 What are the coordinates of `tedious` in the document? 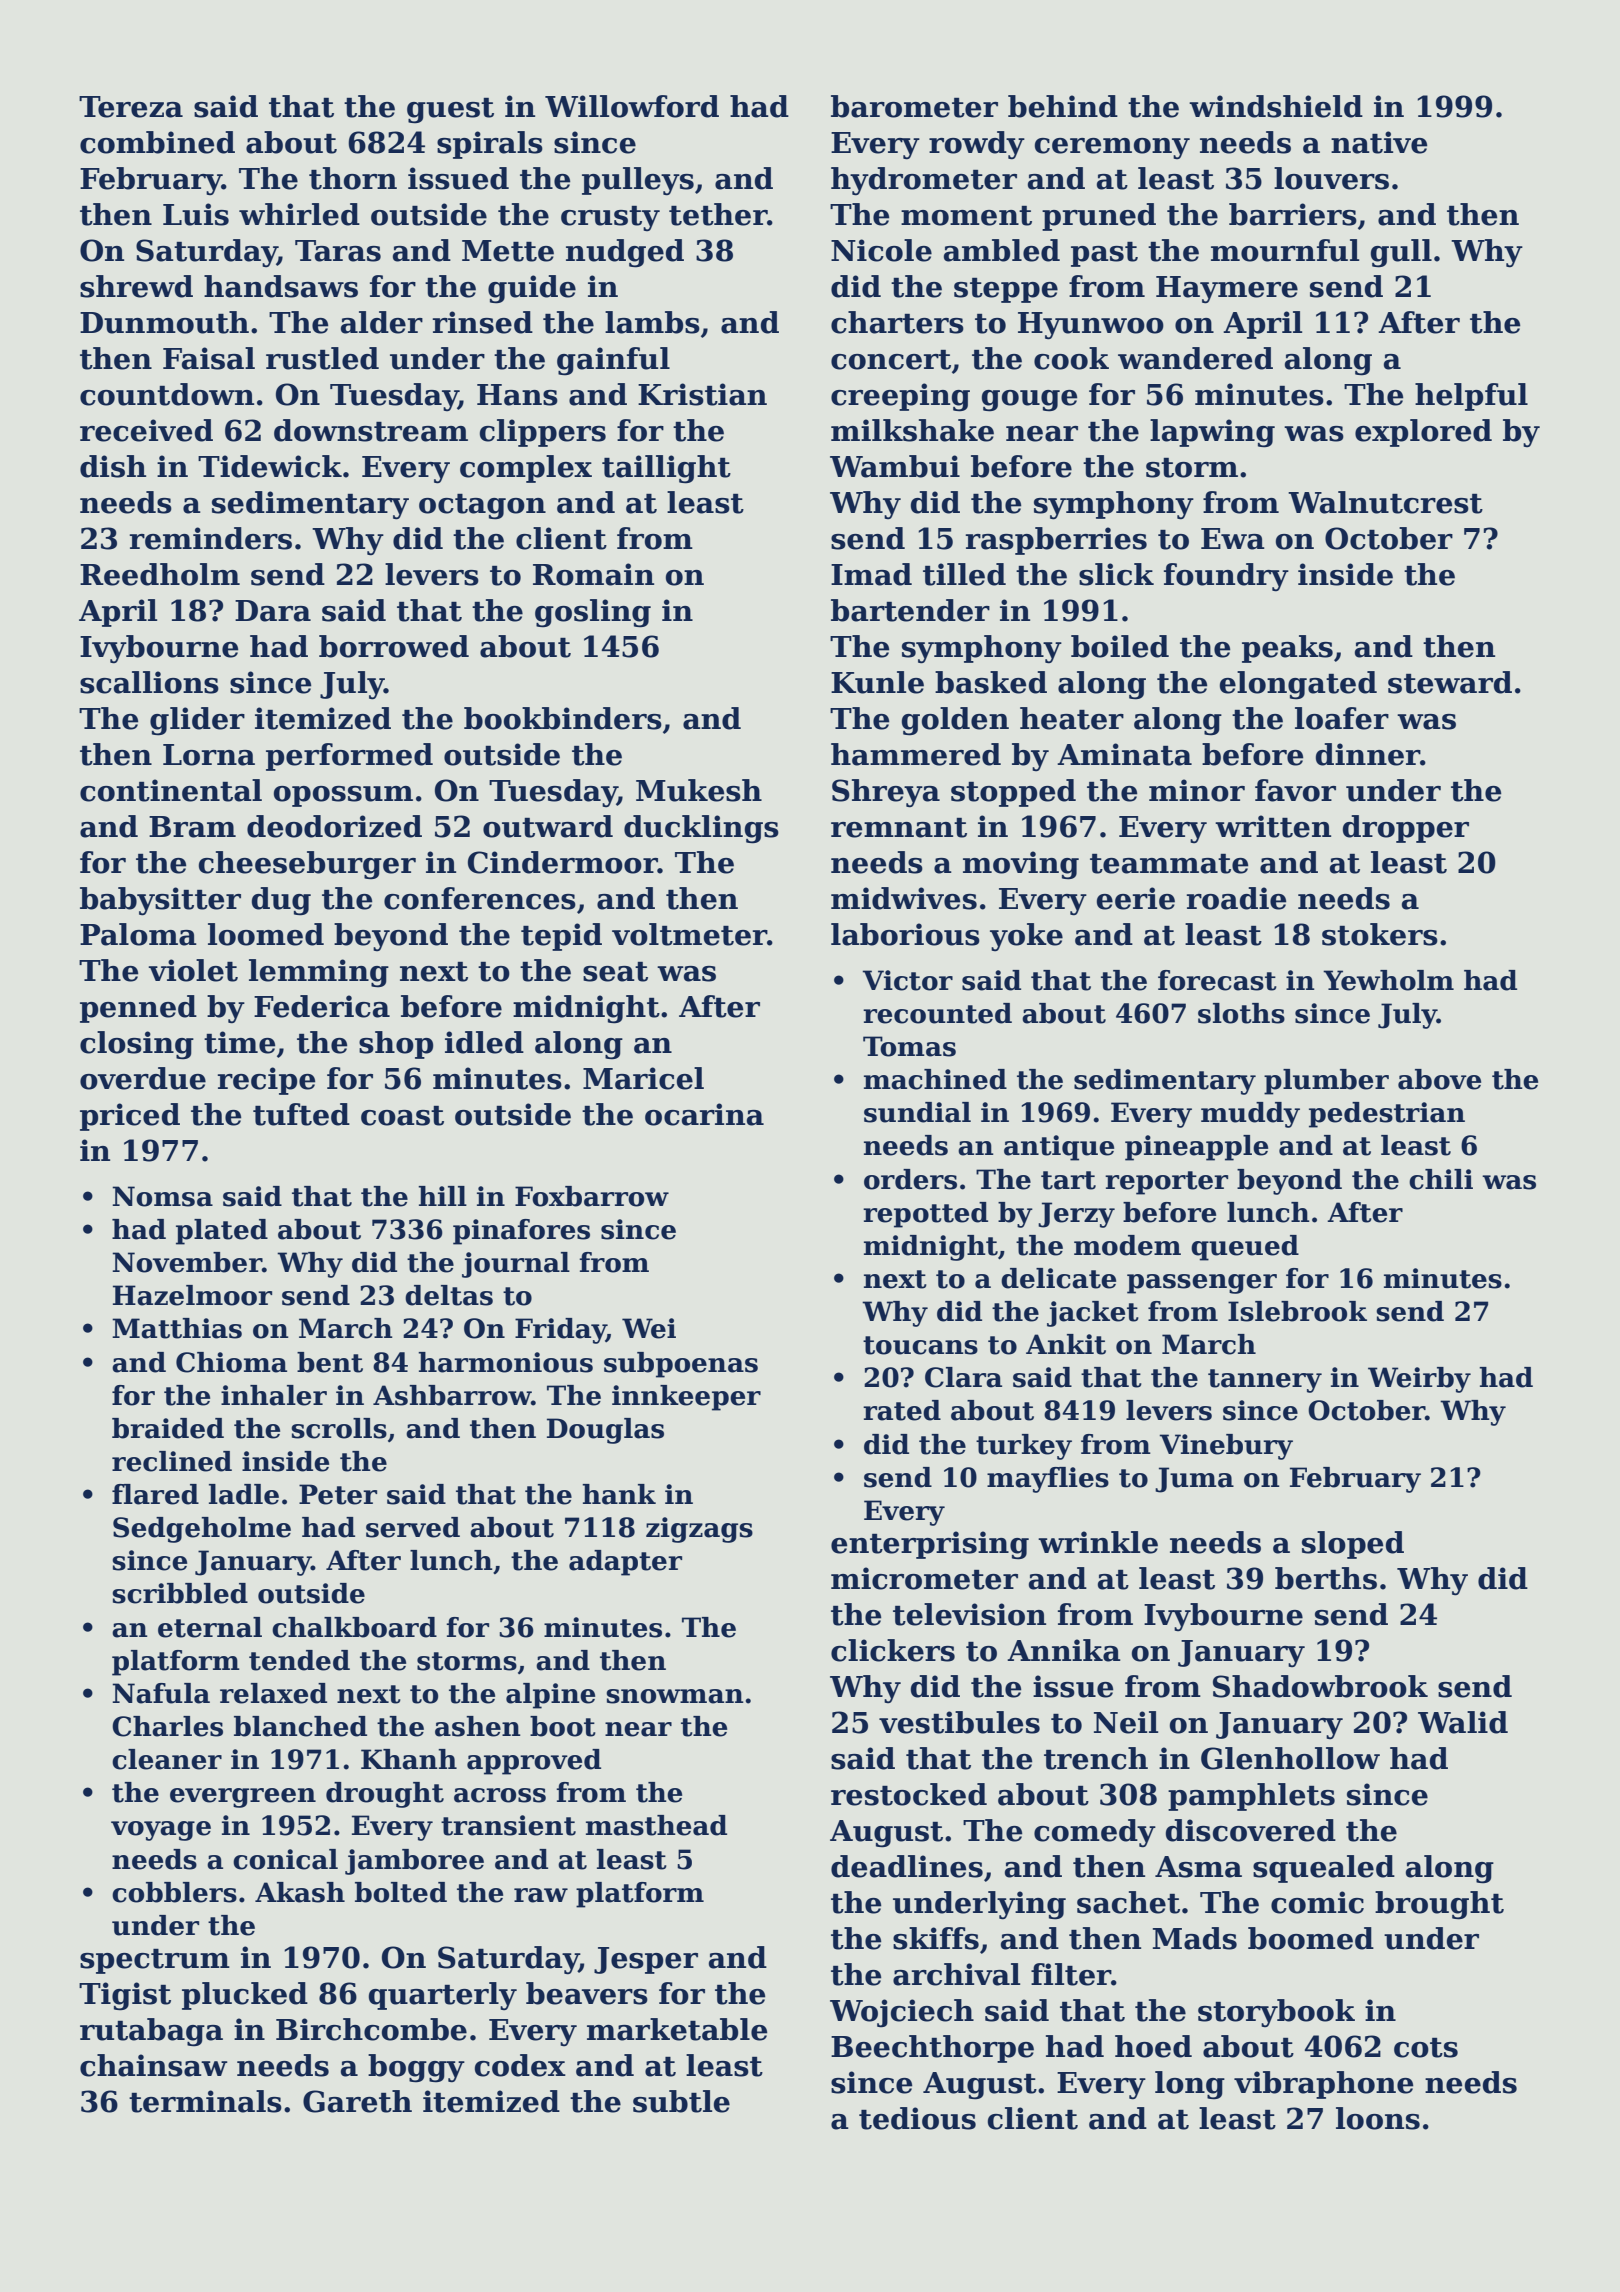 It's located at (917, 2118).
